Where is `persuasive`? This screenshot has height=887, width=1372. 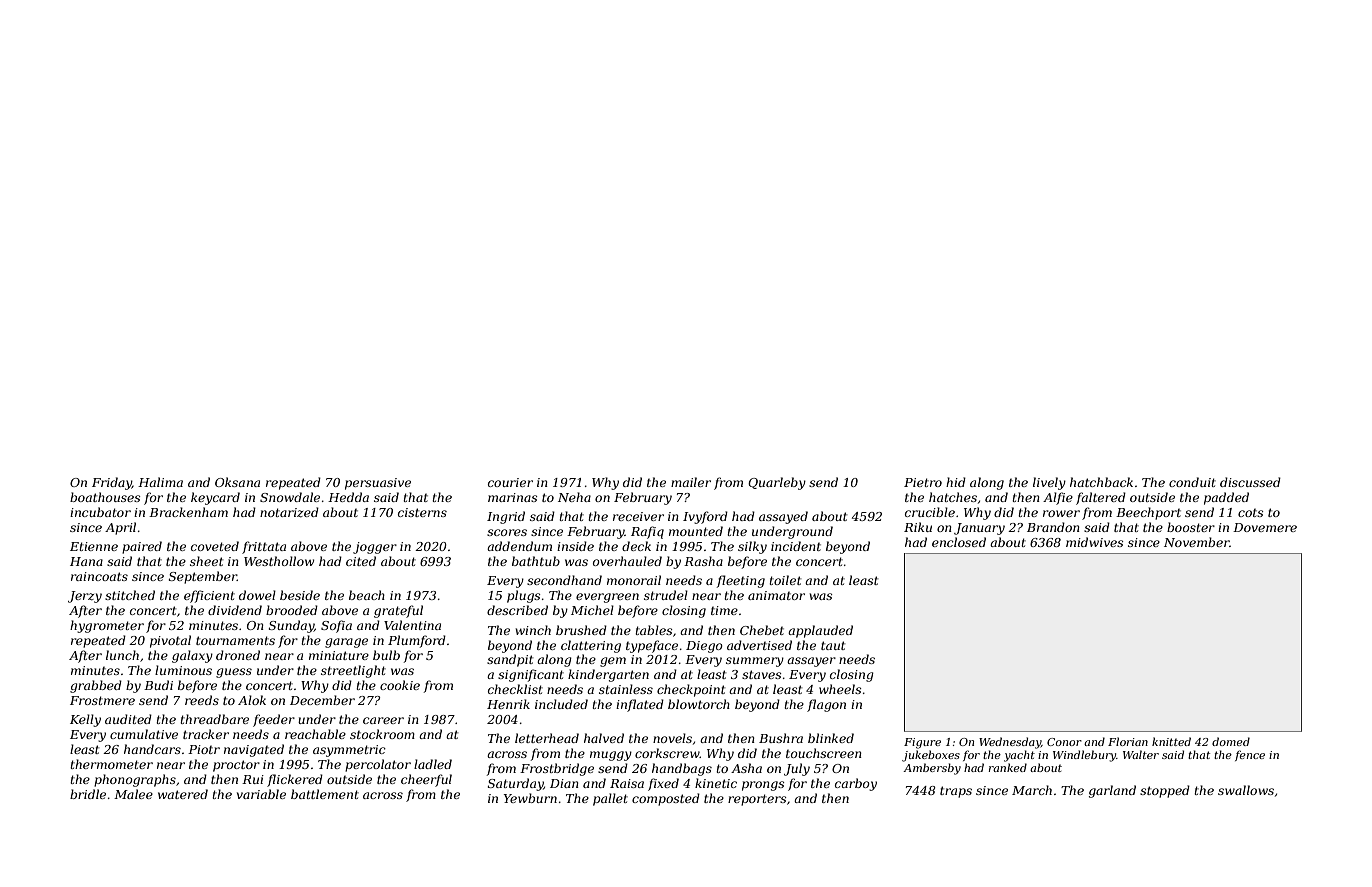 persuasive is located at coordinates (378, 484).
